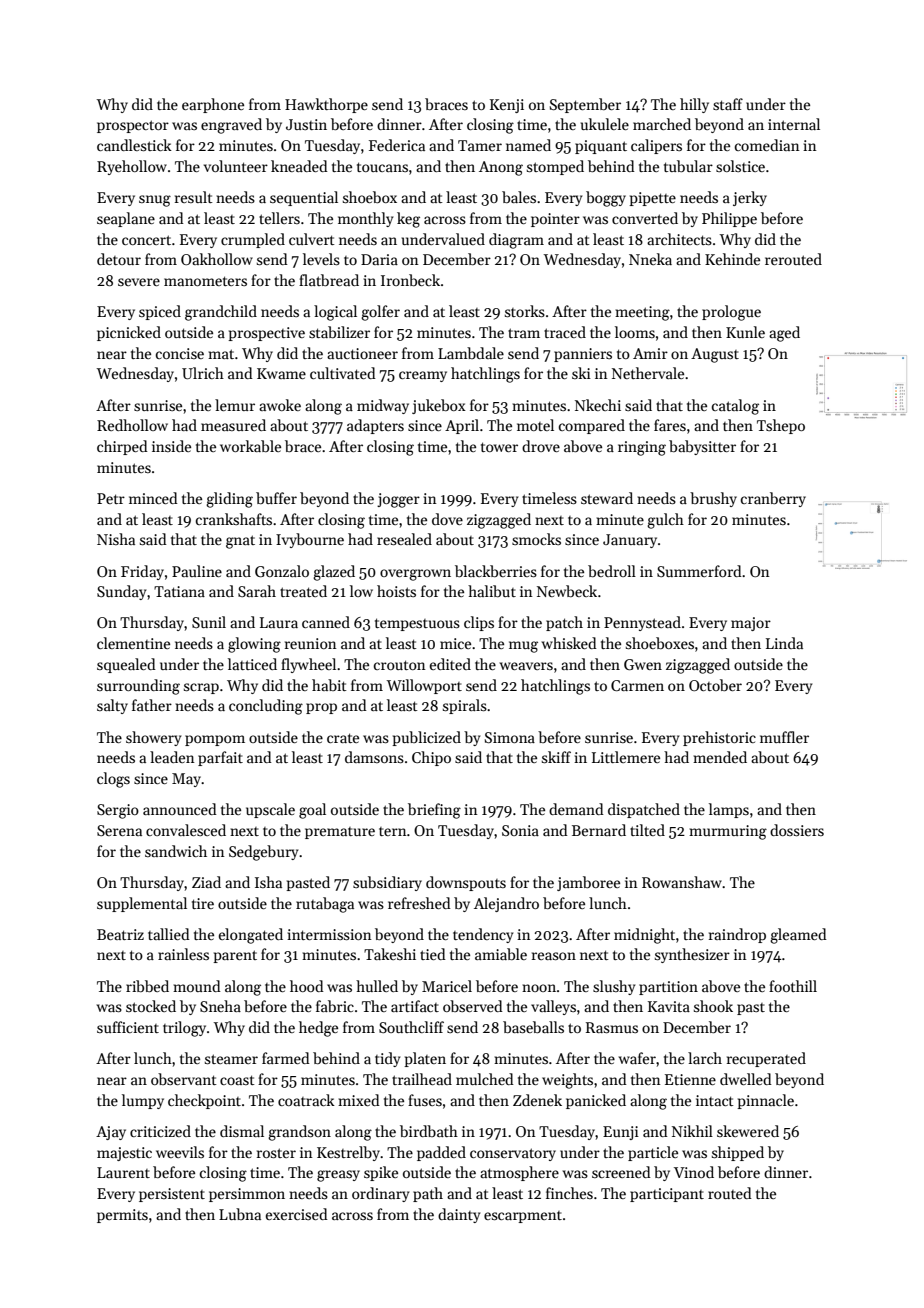 The height and width of the screenshot is (1308, 924). Describe the element at coordinates (784, 334) in the screenshot. I see `aged` at that location.
